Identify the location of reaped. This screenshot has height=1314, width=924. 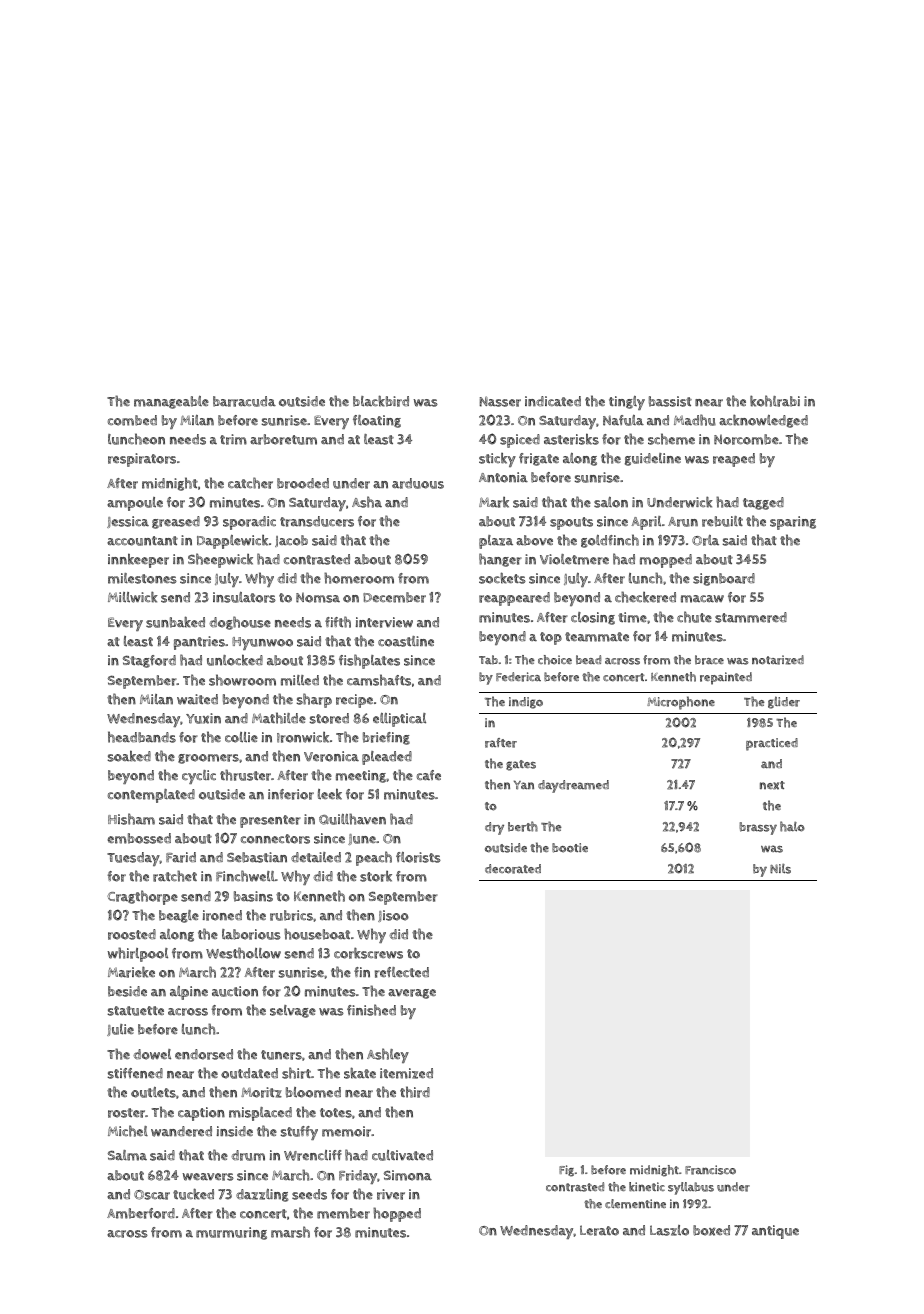
(734, 460).
